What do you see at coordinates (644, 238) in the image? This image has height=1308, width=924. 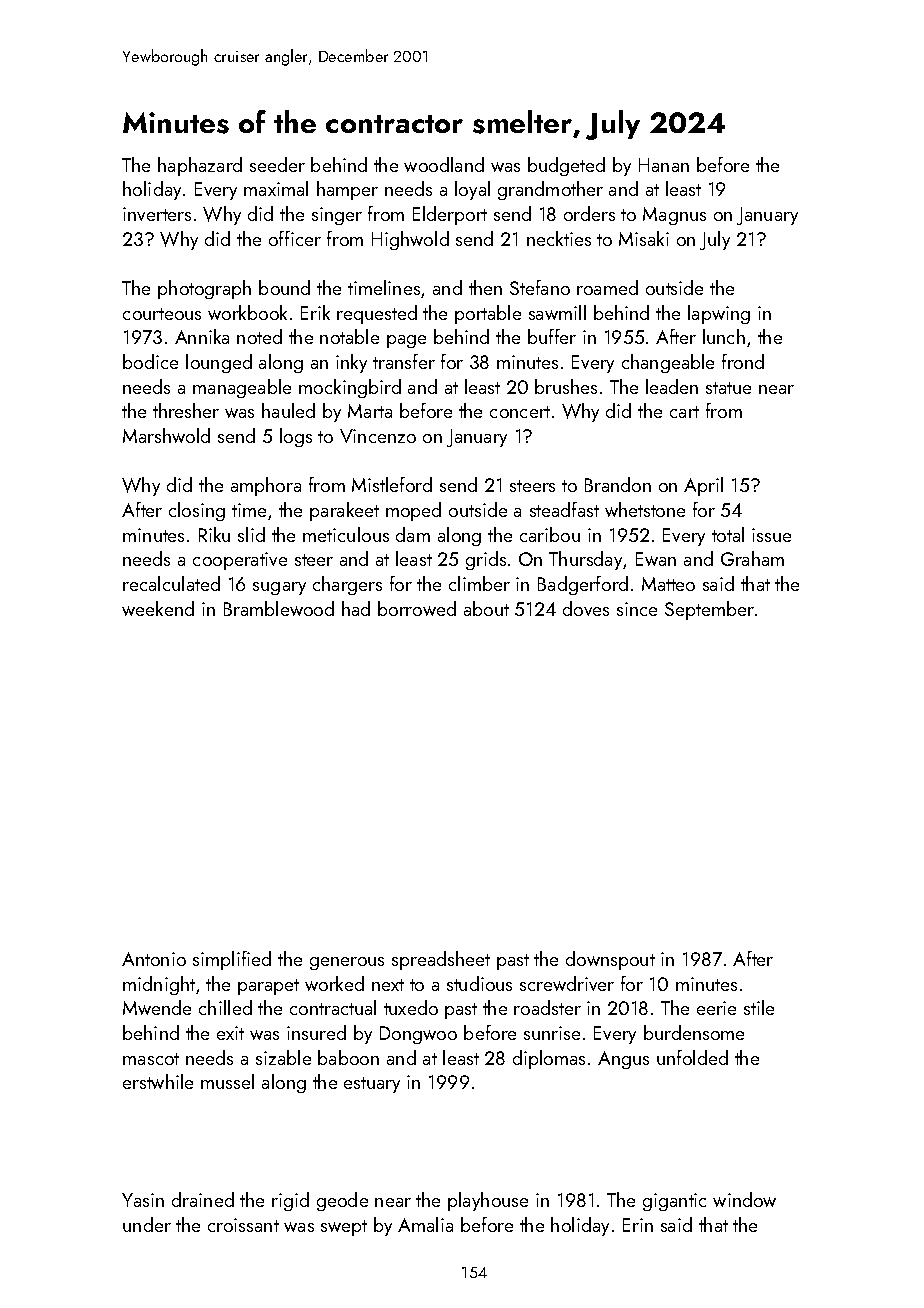 I see `Misaki` at bounding box center [644, 238].
